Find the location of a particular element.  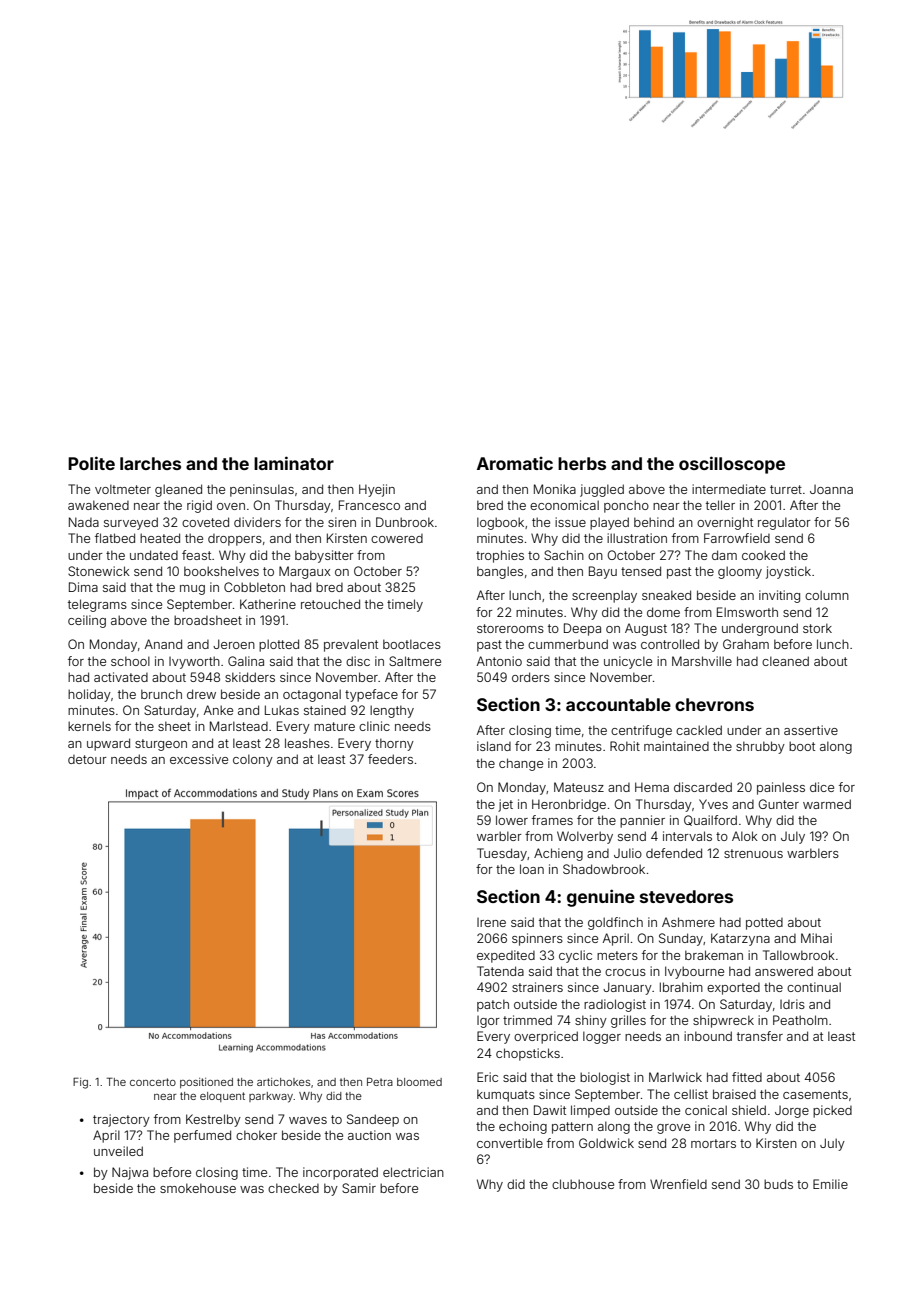

Aromatic is located at coordinates (515, 463).
